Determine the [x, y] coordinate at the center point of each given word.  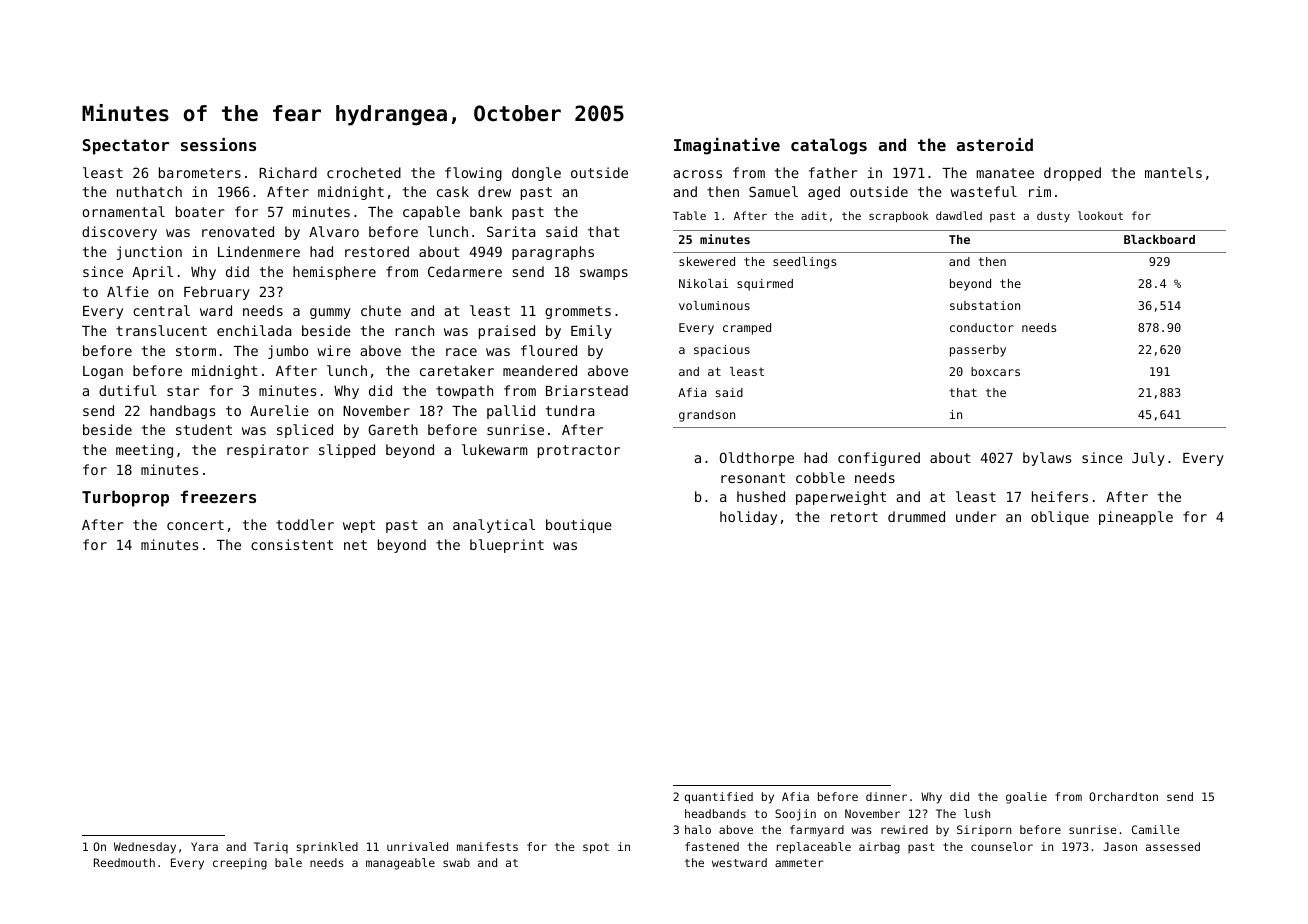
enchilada [254, 330]
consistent [292, 544]
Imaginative [727, 146]
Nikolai [703, 283]
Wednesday [145, 848]
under [976, 516]
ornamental [123, 211]
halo [698, 829]
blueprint [507, 546]
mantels [1173, 172]
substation [985, 305]
